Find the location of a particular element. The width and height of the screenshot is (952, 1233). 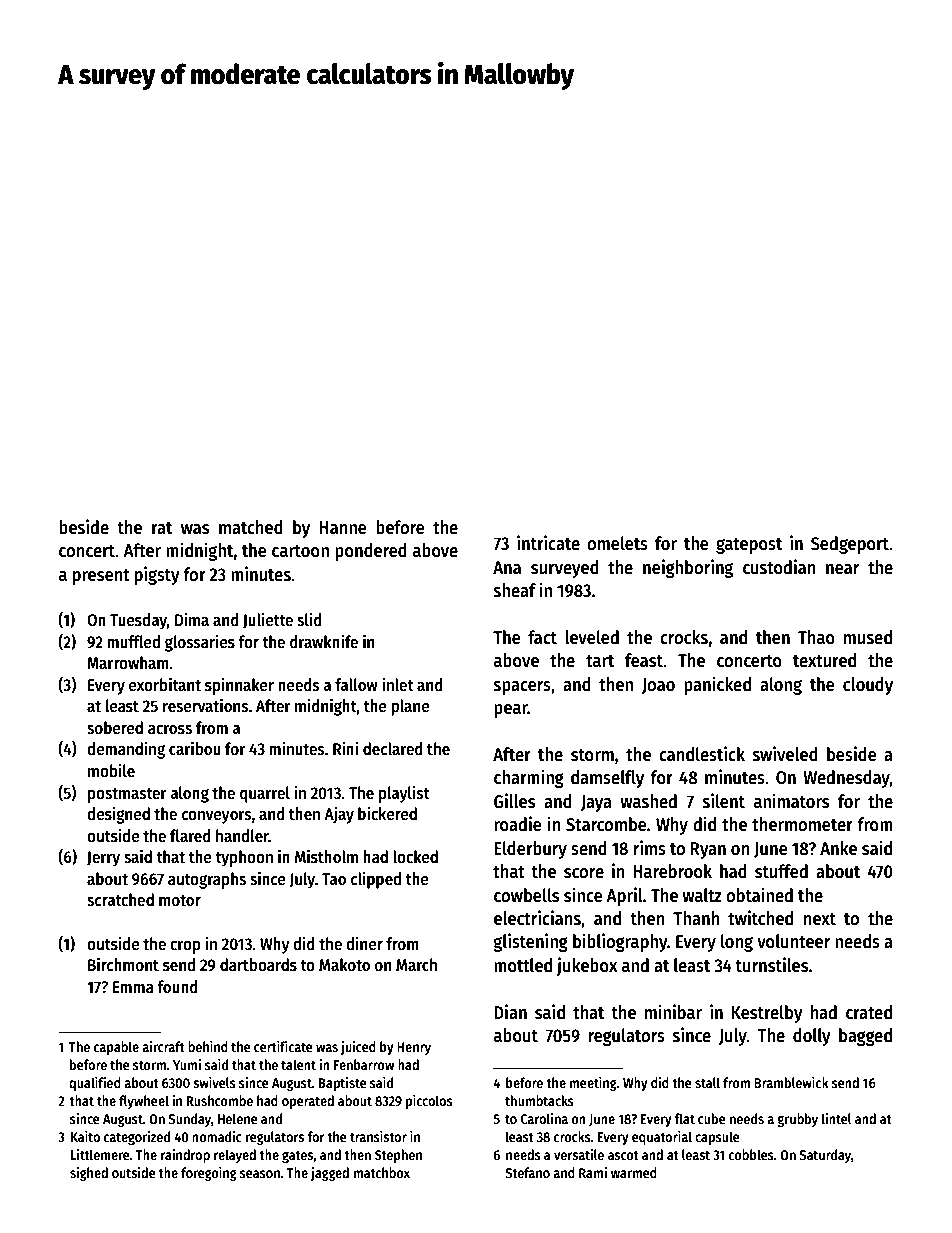

lintel is located at coordinates (837, 1118).
